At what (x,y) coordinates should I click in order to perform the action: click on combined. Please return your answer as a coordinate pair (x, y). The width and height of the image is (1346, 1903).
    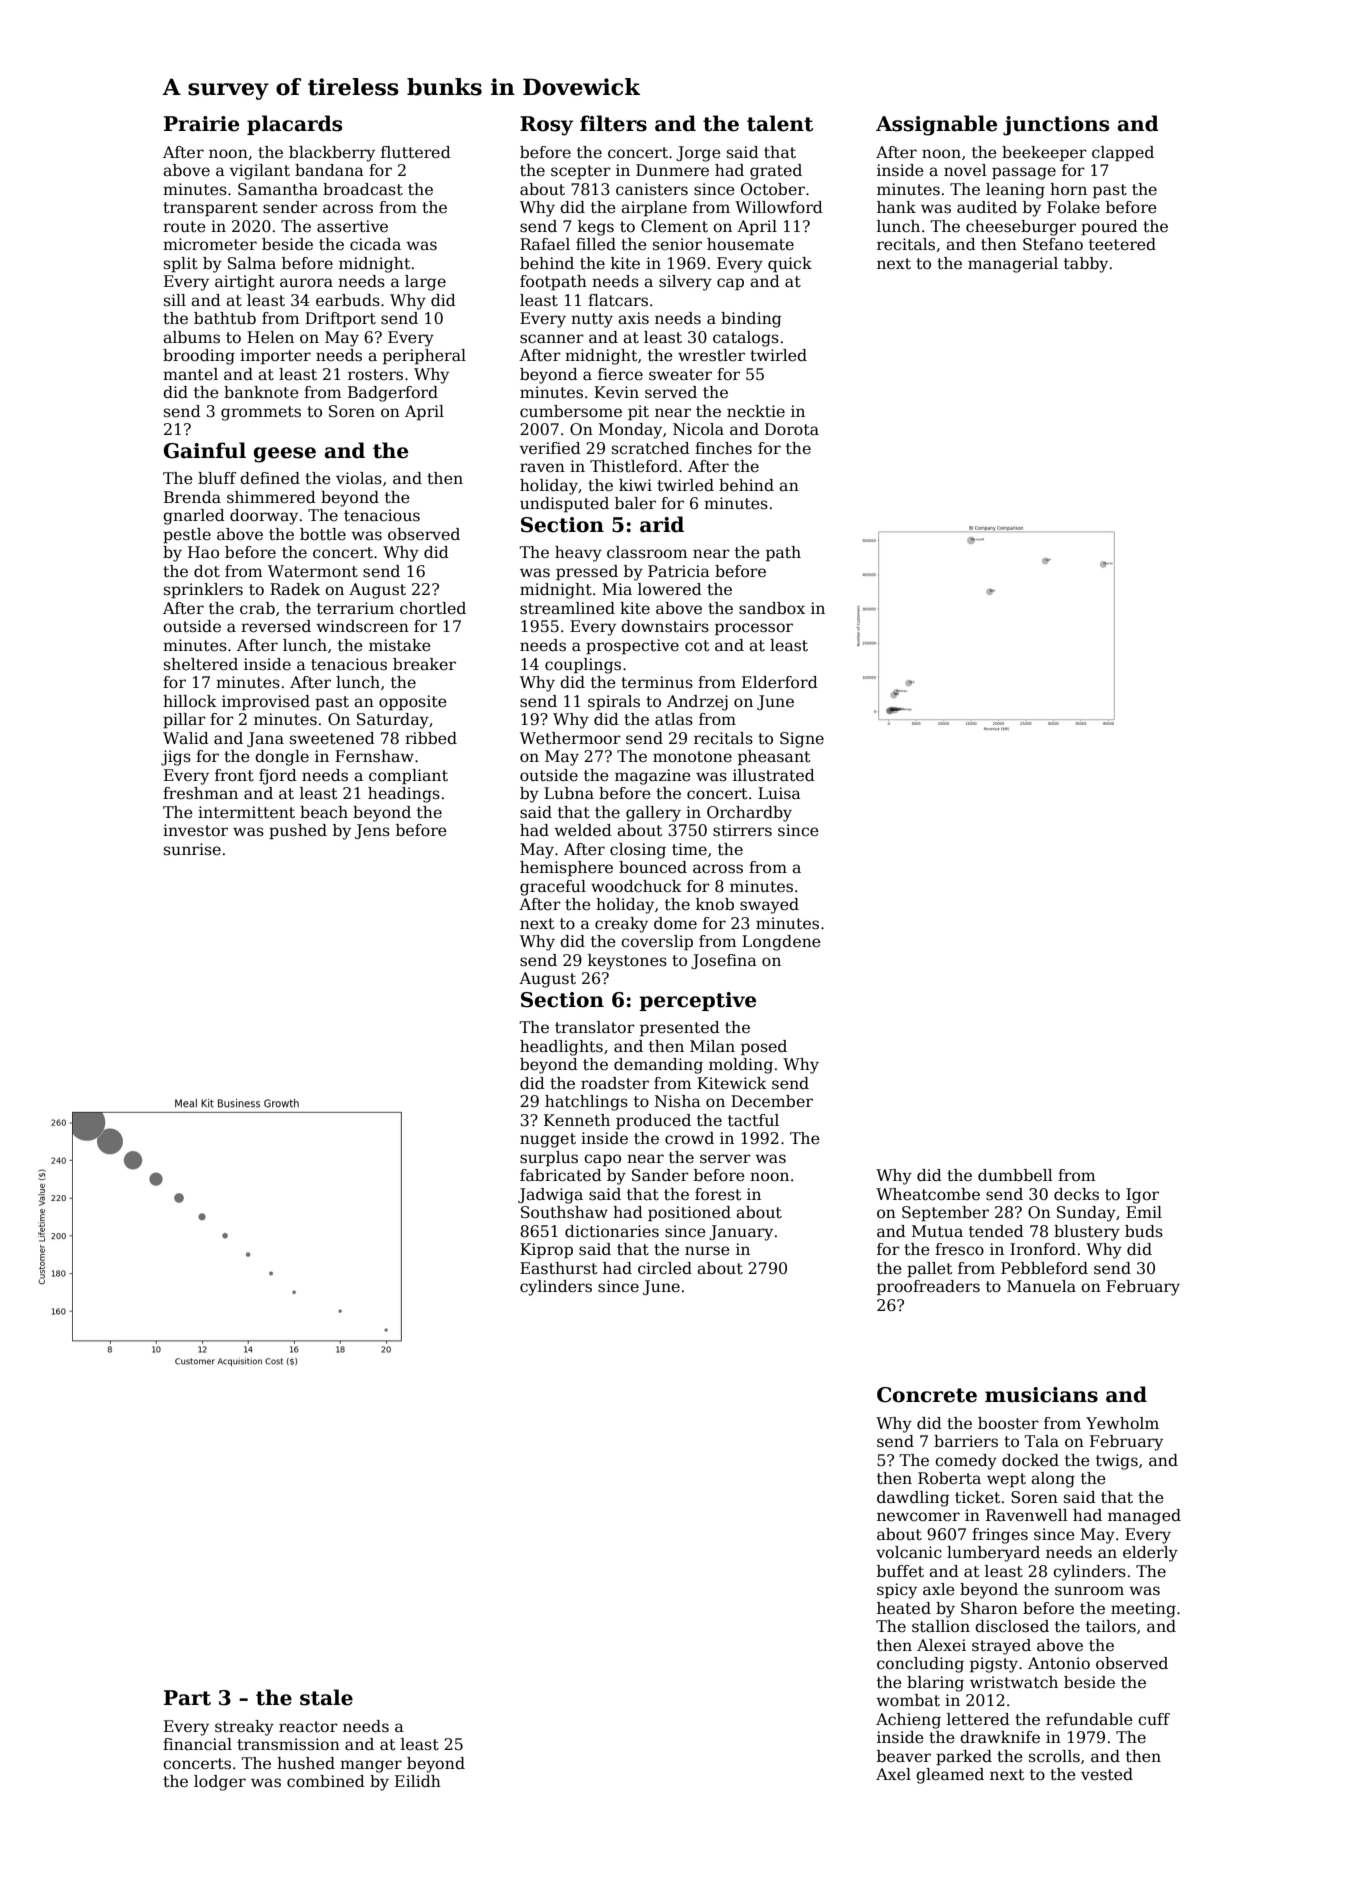
    Looking at the image, I should click on (326, 1781).
